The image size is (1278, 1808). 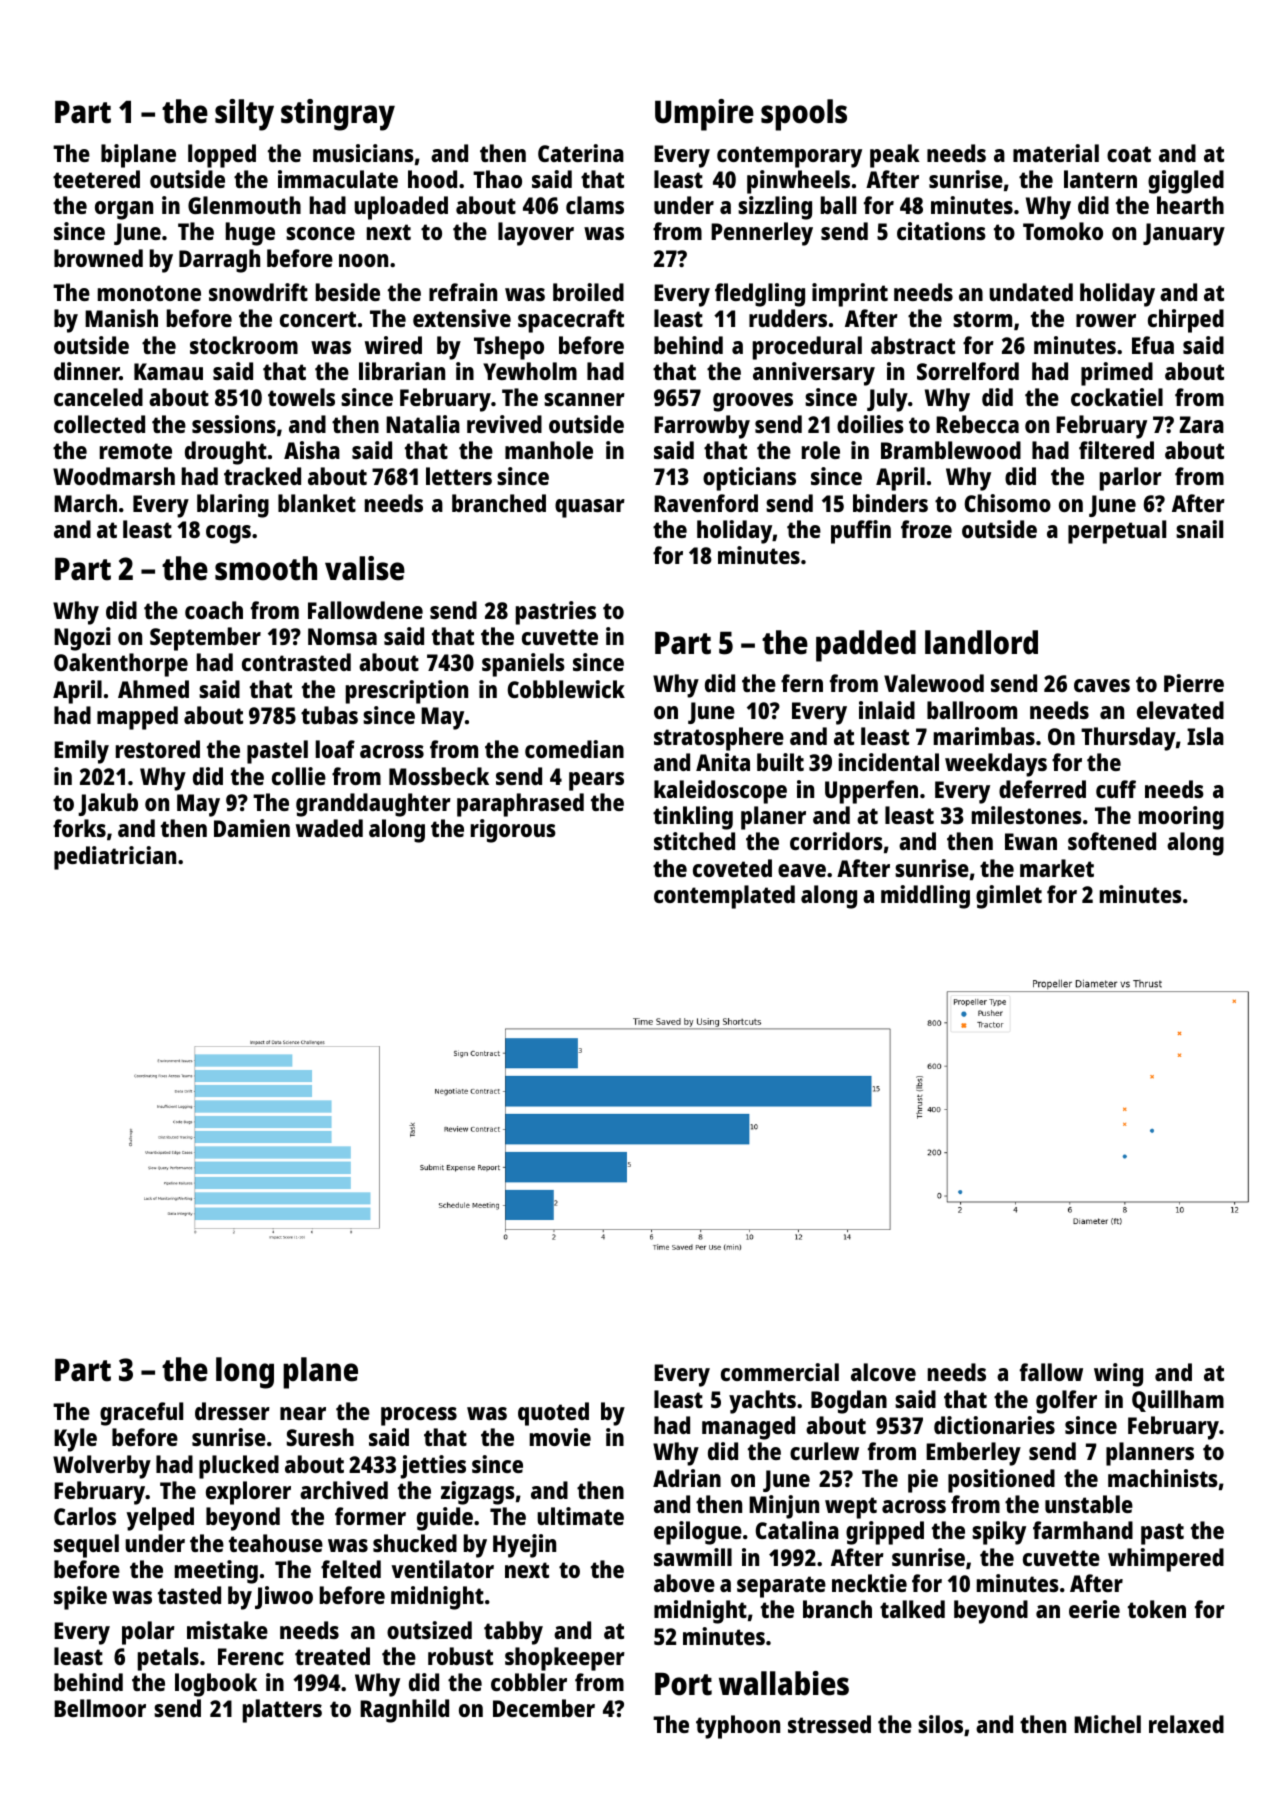 What do you see at coordinates (1117, 532) in the image?
I see `perpetual` at bounding box center [1117, 532].
